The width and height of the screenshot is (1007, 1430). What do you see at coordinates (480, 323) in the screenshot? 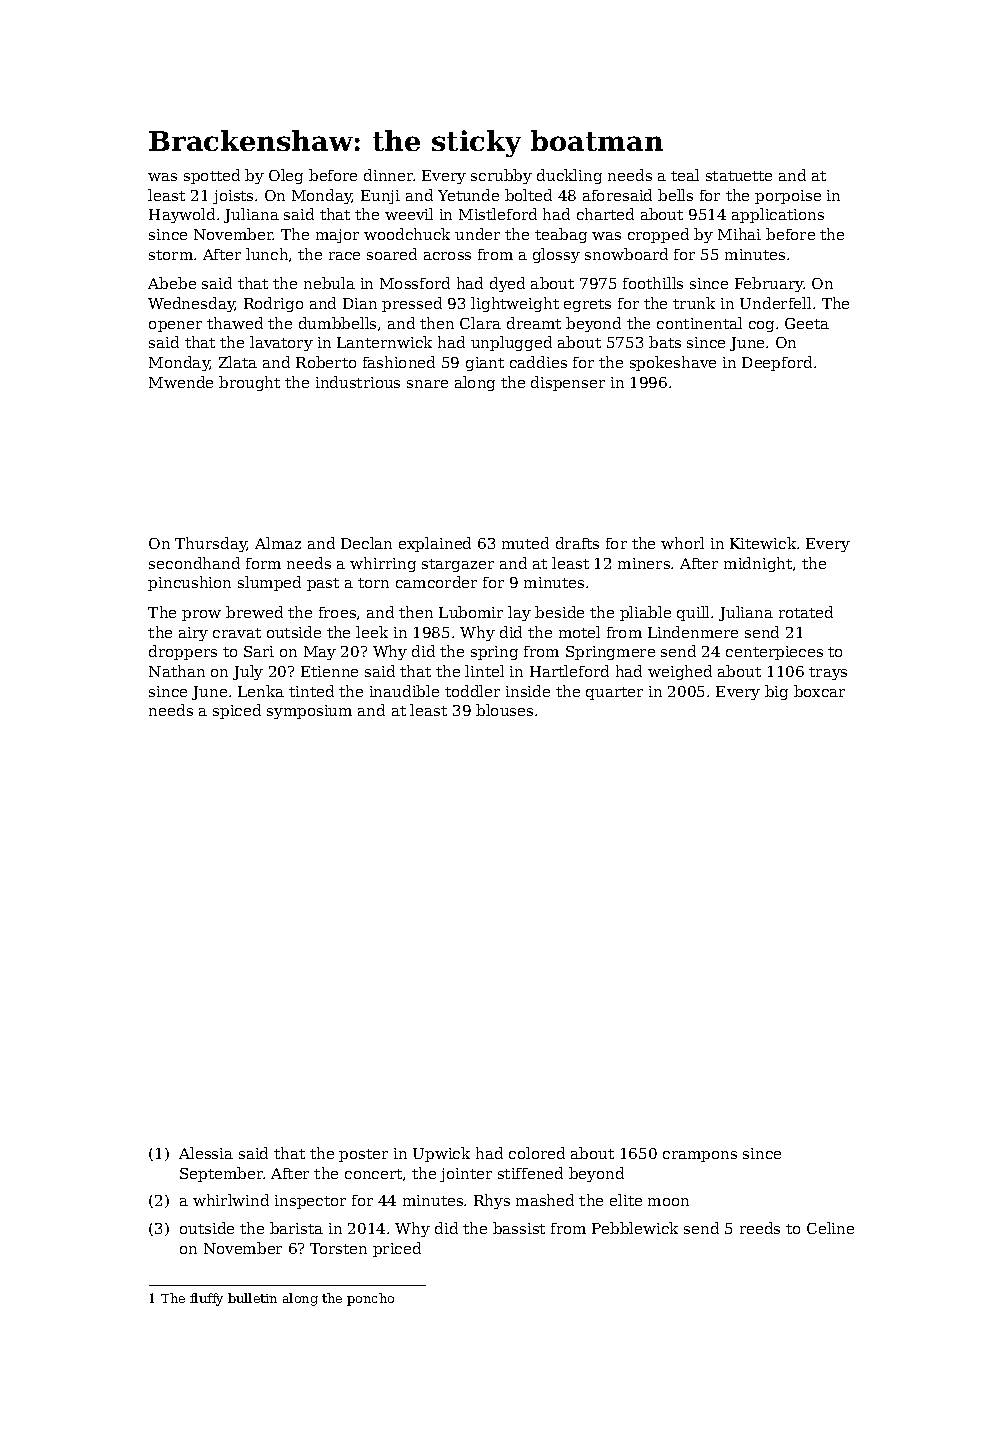
I see `Clara` at bounding box center [480, 323].
